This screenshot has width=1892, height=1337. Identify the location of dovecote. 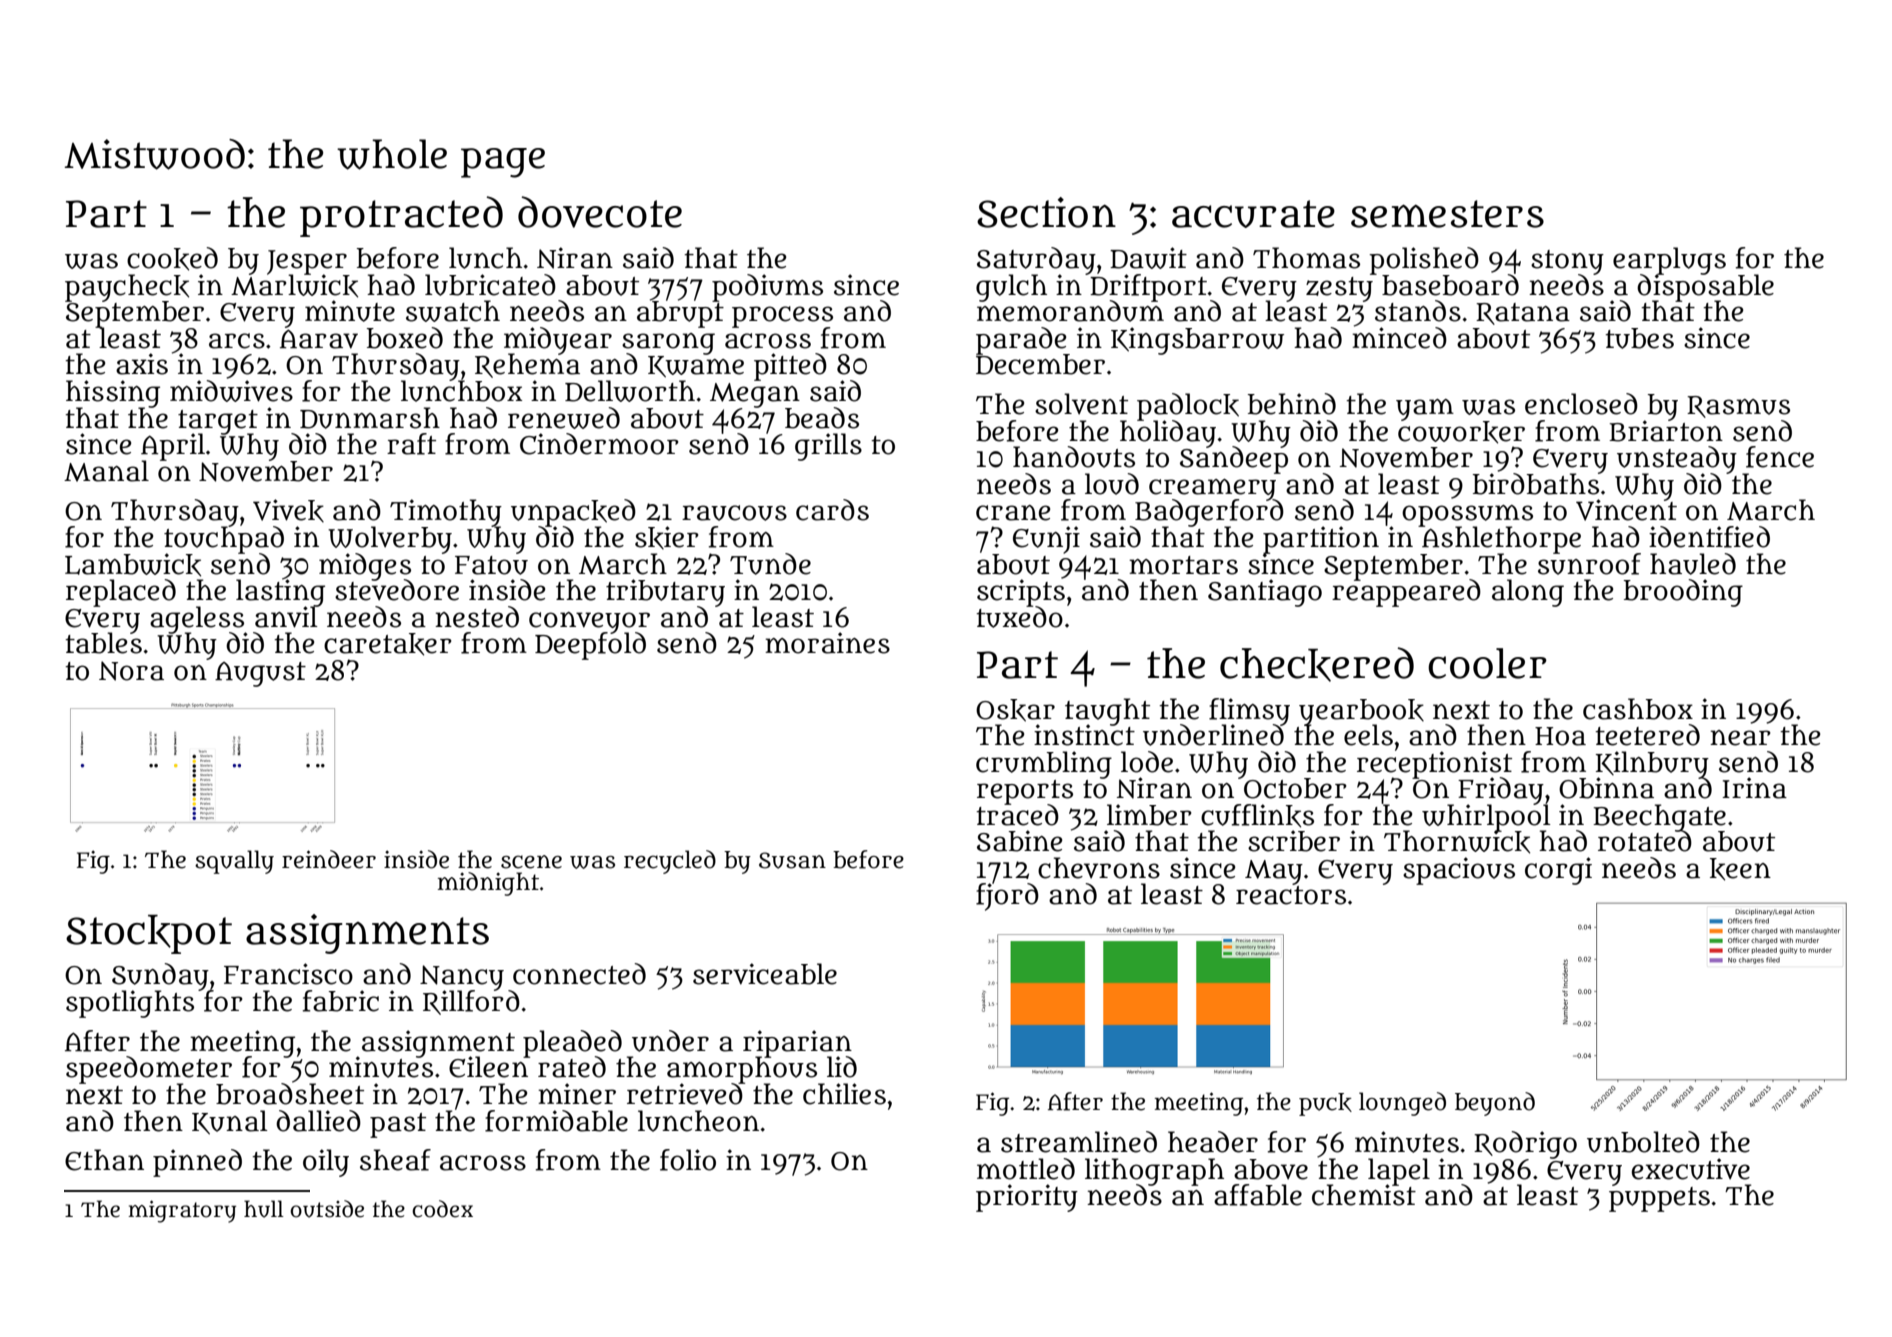
(600, 212).
